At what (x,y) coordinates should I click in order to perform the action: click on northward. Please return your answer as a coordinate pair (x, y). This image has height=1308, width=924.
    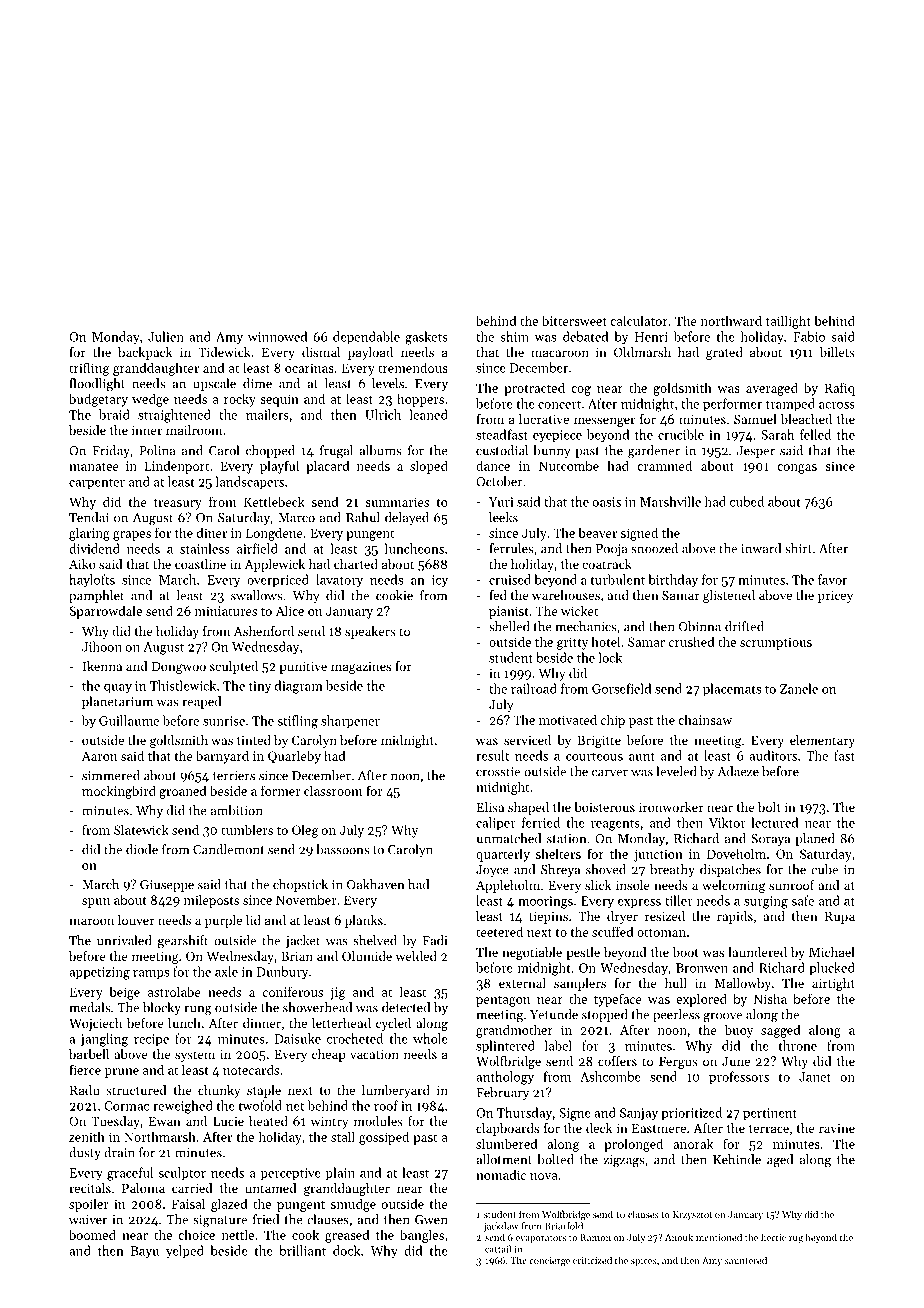
    Looking at the image, I should click on (731, 320).
